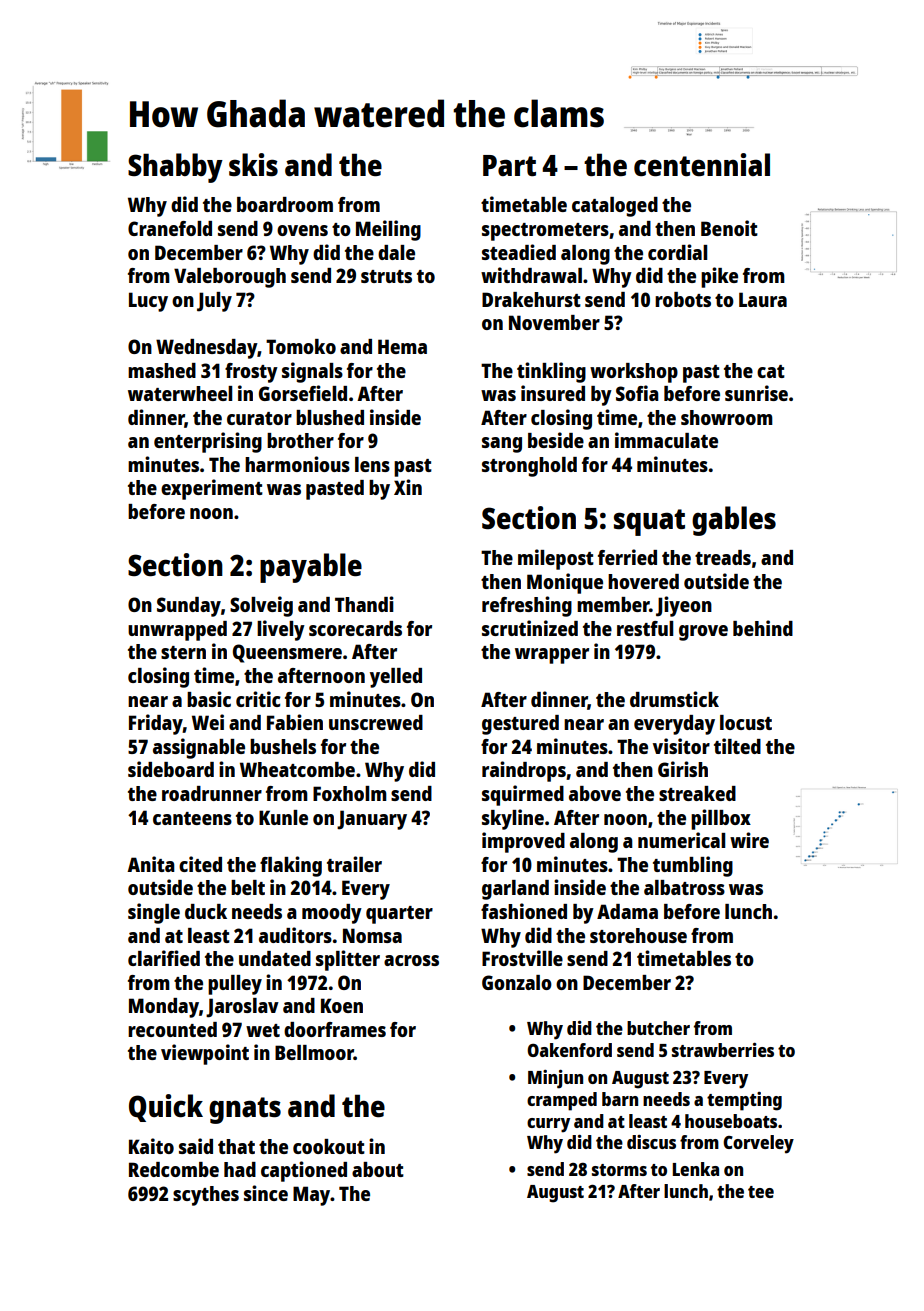 This screenshot has width=924, height=1311. I want to click on Tomoko, so click(301, 346).
